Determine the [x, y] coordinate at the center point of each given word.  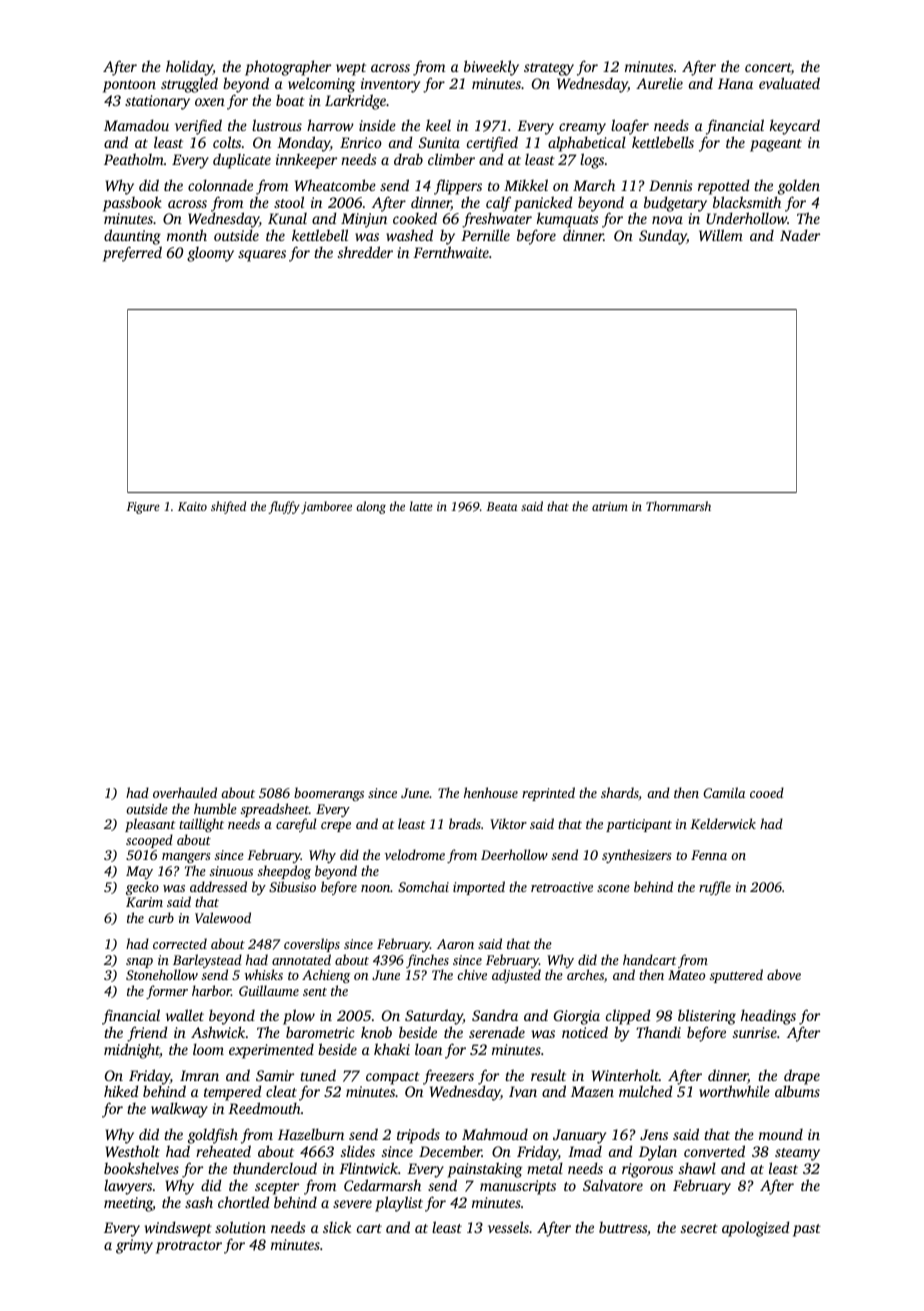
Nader [800, 235]
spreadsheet [275, 810]
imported [479, 888]
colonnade [220, 185]
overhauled [185, 792]
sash [199, 1202]
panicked [543, 204]
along [371, 507]
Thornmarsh [678, 506]
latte [421, 506]
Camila [724, 792]
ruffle [715, 888]
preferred [132, 254]
